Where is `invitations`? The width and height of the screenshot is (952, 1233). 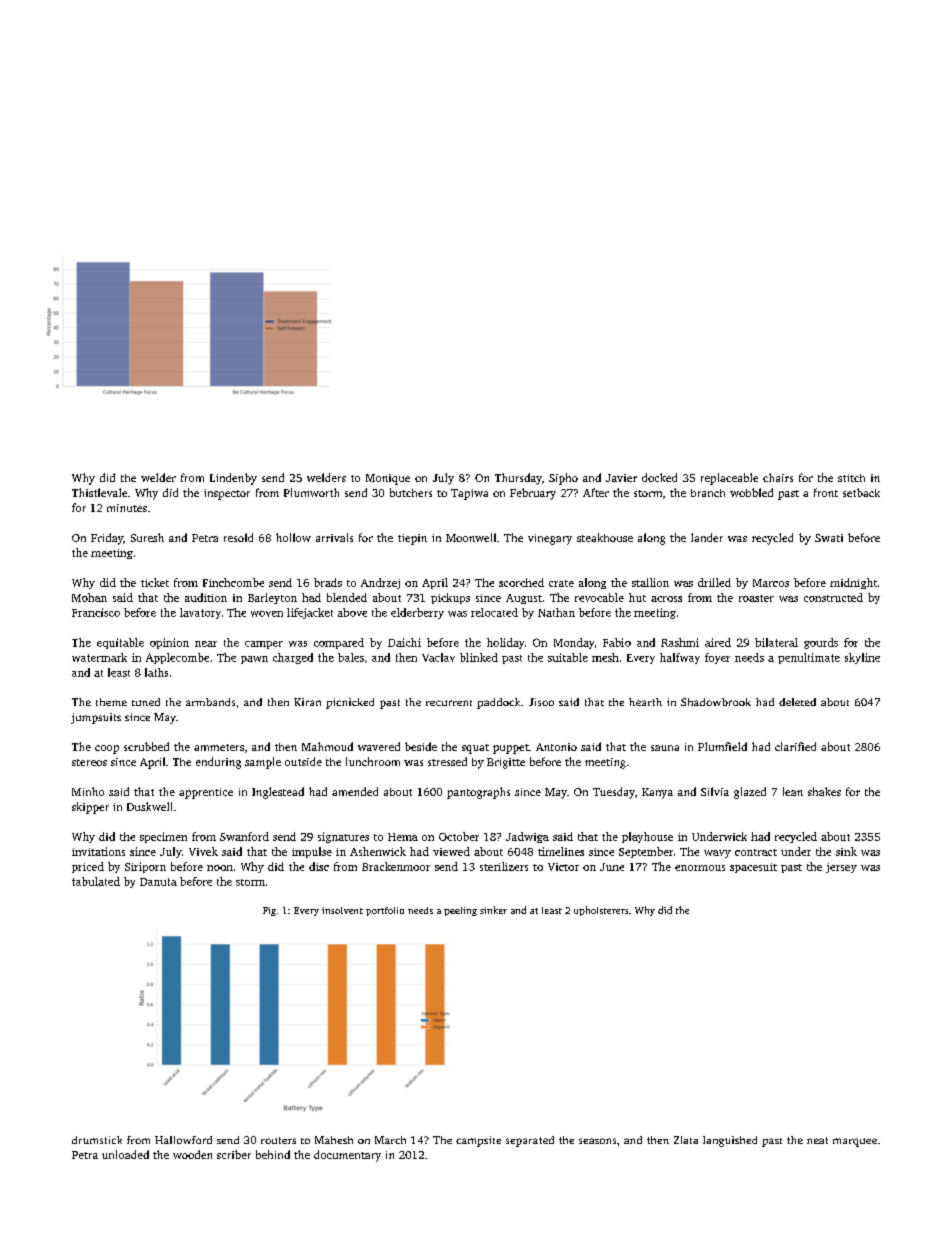 invitations is located at coordinates (98, 851).
